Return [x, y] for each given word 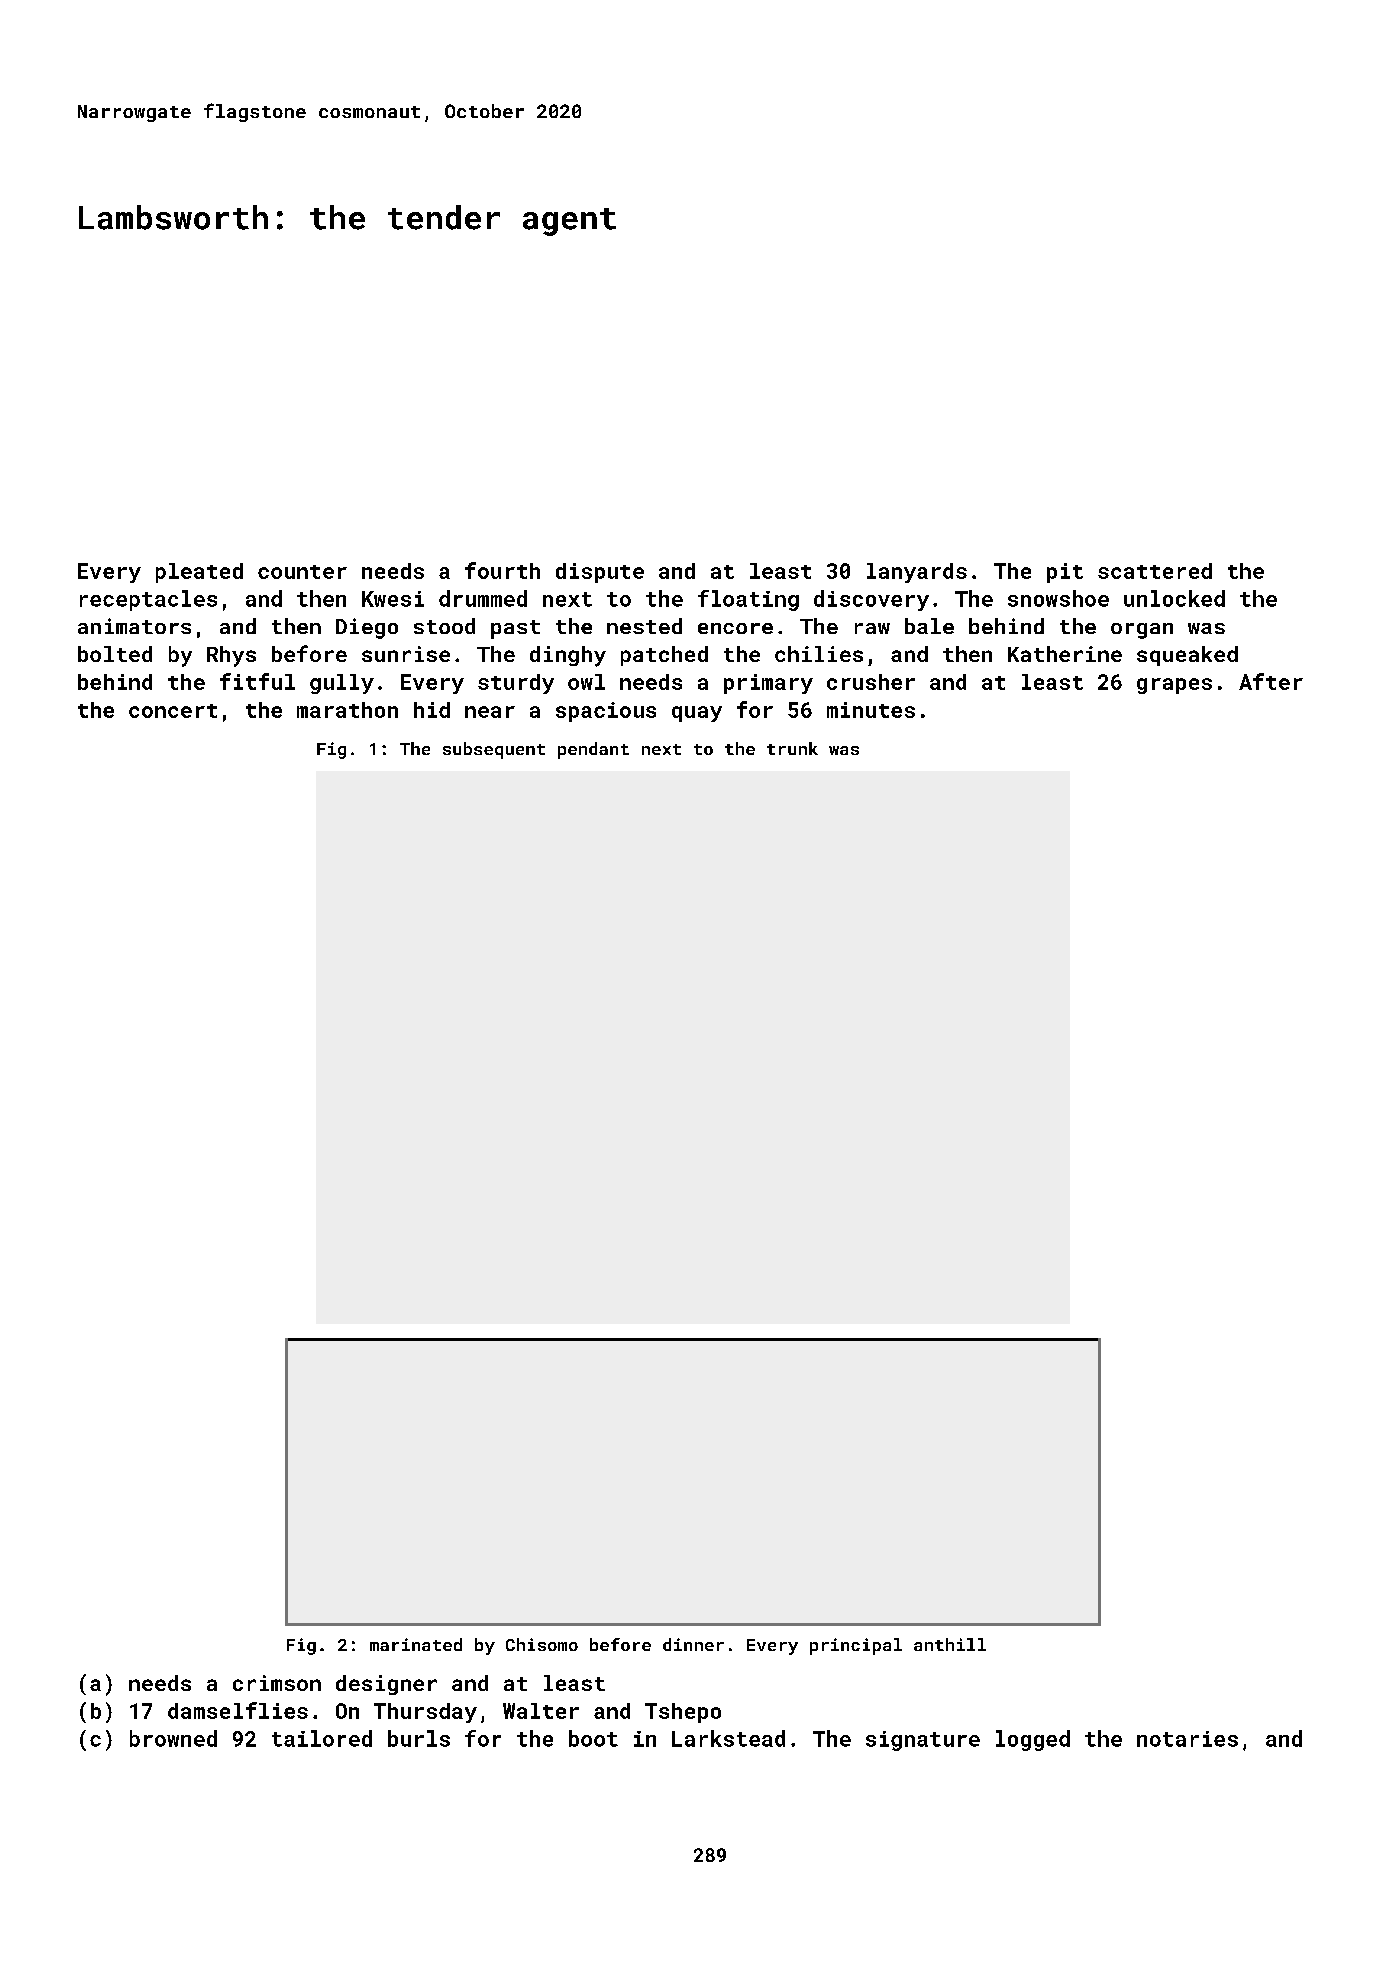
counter [302, 572]
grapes [1174, 686]
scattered [1155, 571]
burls [419, 1738]
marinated [416, 1644]
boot [593, 1738]
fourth [502, 570]
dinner [693, 1644]
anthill [950, 1644]
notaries [1187, 1739]
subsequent [494, 750]
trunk [792, 748]
